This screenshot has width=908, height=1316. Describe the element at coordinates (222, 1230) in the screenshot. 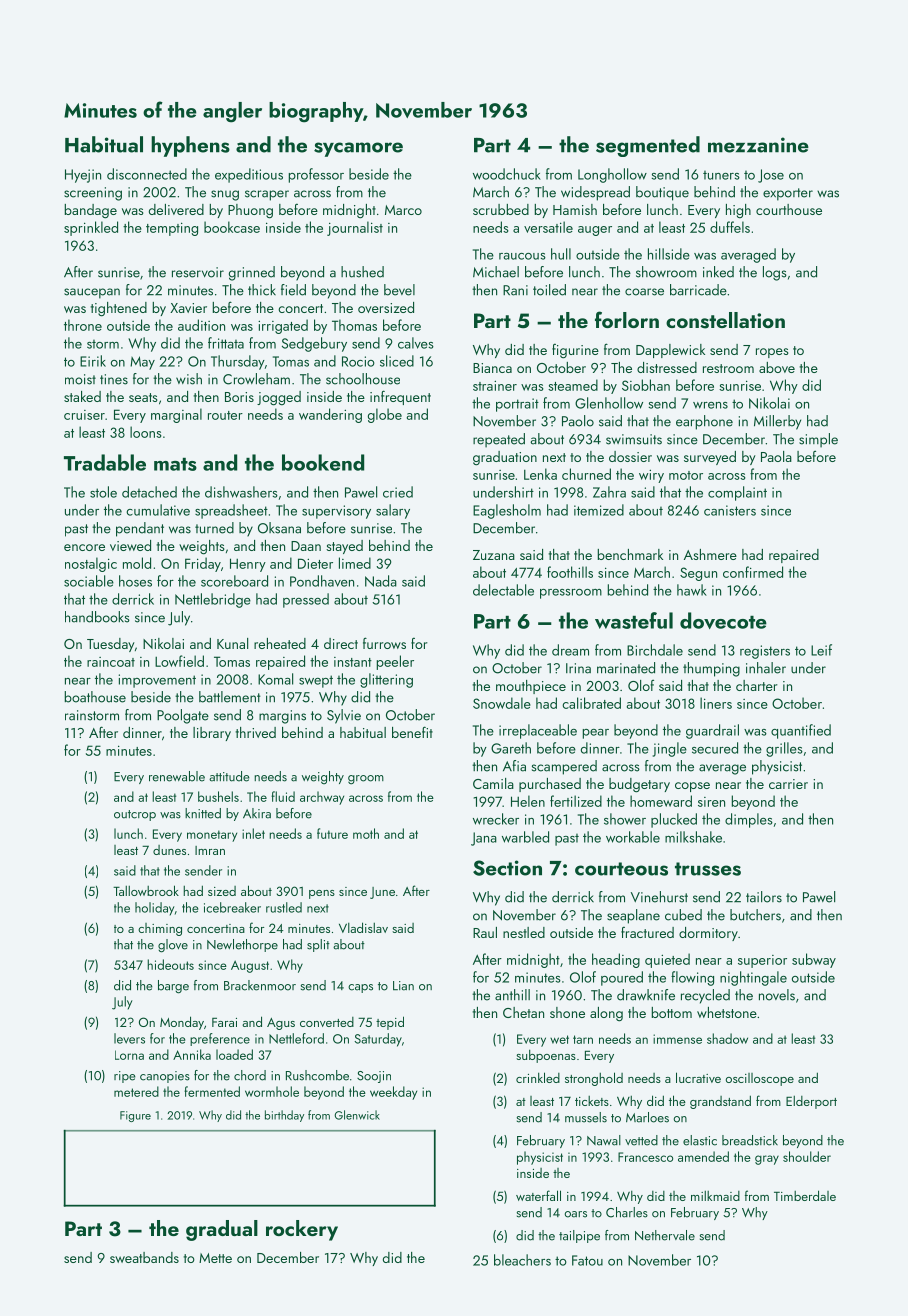

I see `gradual` at that location.
